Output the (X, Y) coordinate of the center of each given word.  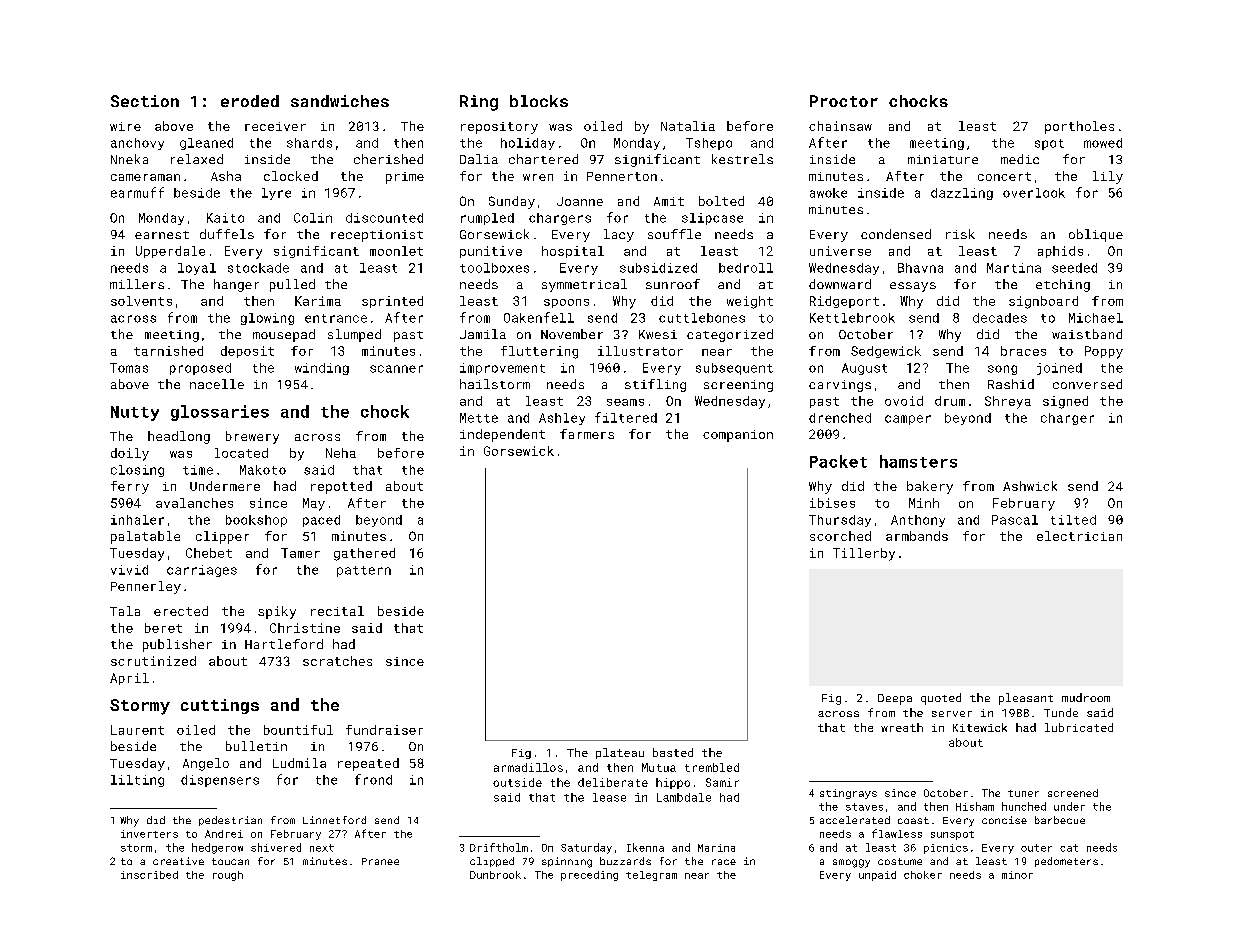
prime (405, 178)
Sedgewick (886, 352)
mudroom (1086, 697)
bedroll (746, 268)
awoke (828, 193)
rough (228, 876)
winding (322, 369)
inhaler (137, 520)
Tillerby (864, 554)
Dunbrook (495, 875)
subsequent (734, 369)
